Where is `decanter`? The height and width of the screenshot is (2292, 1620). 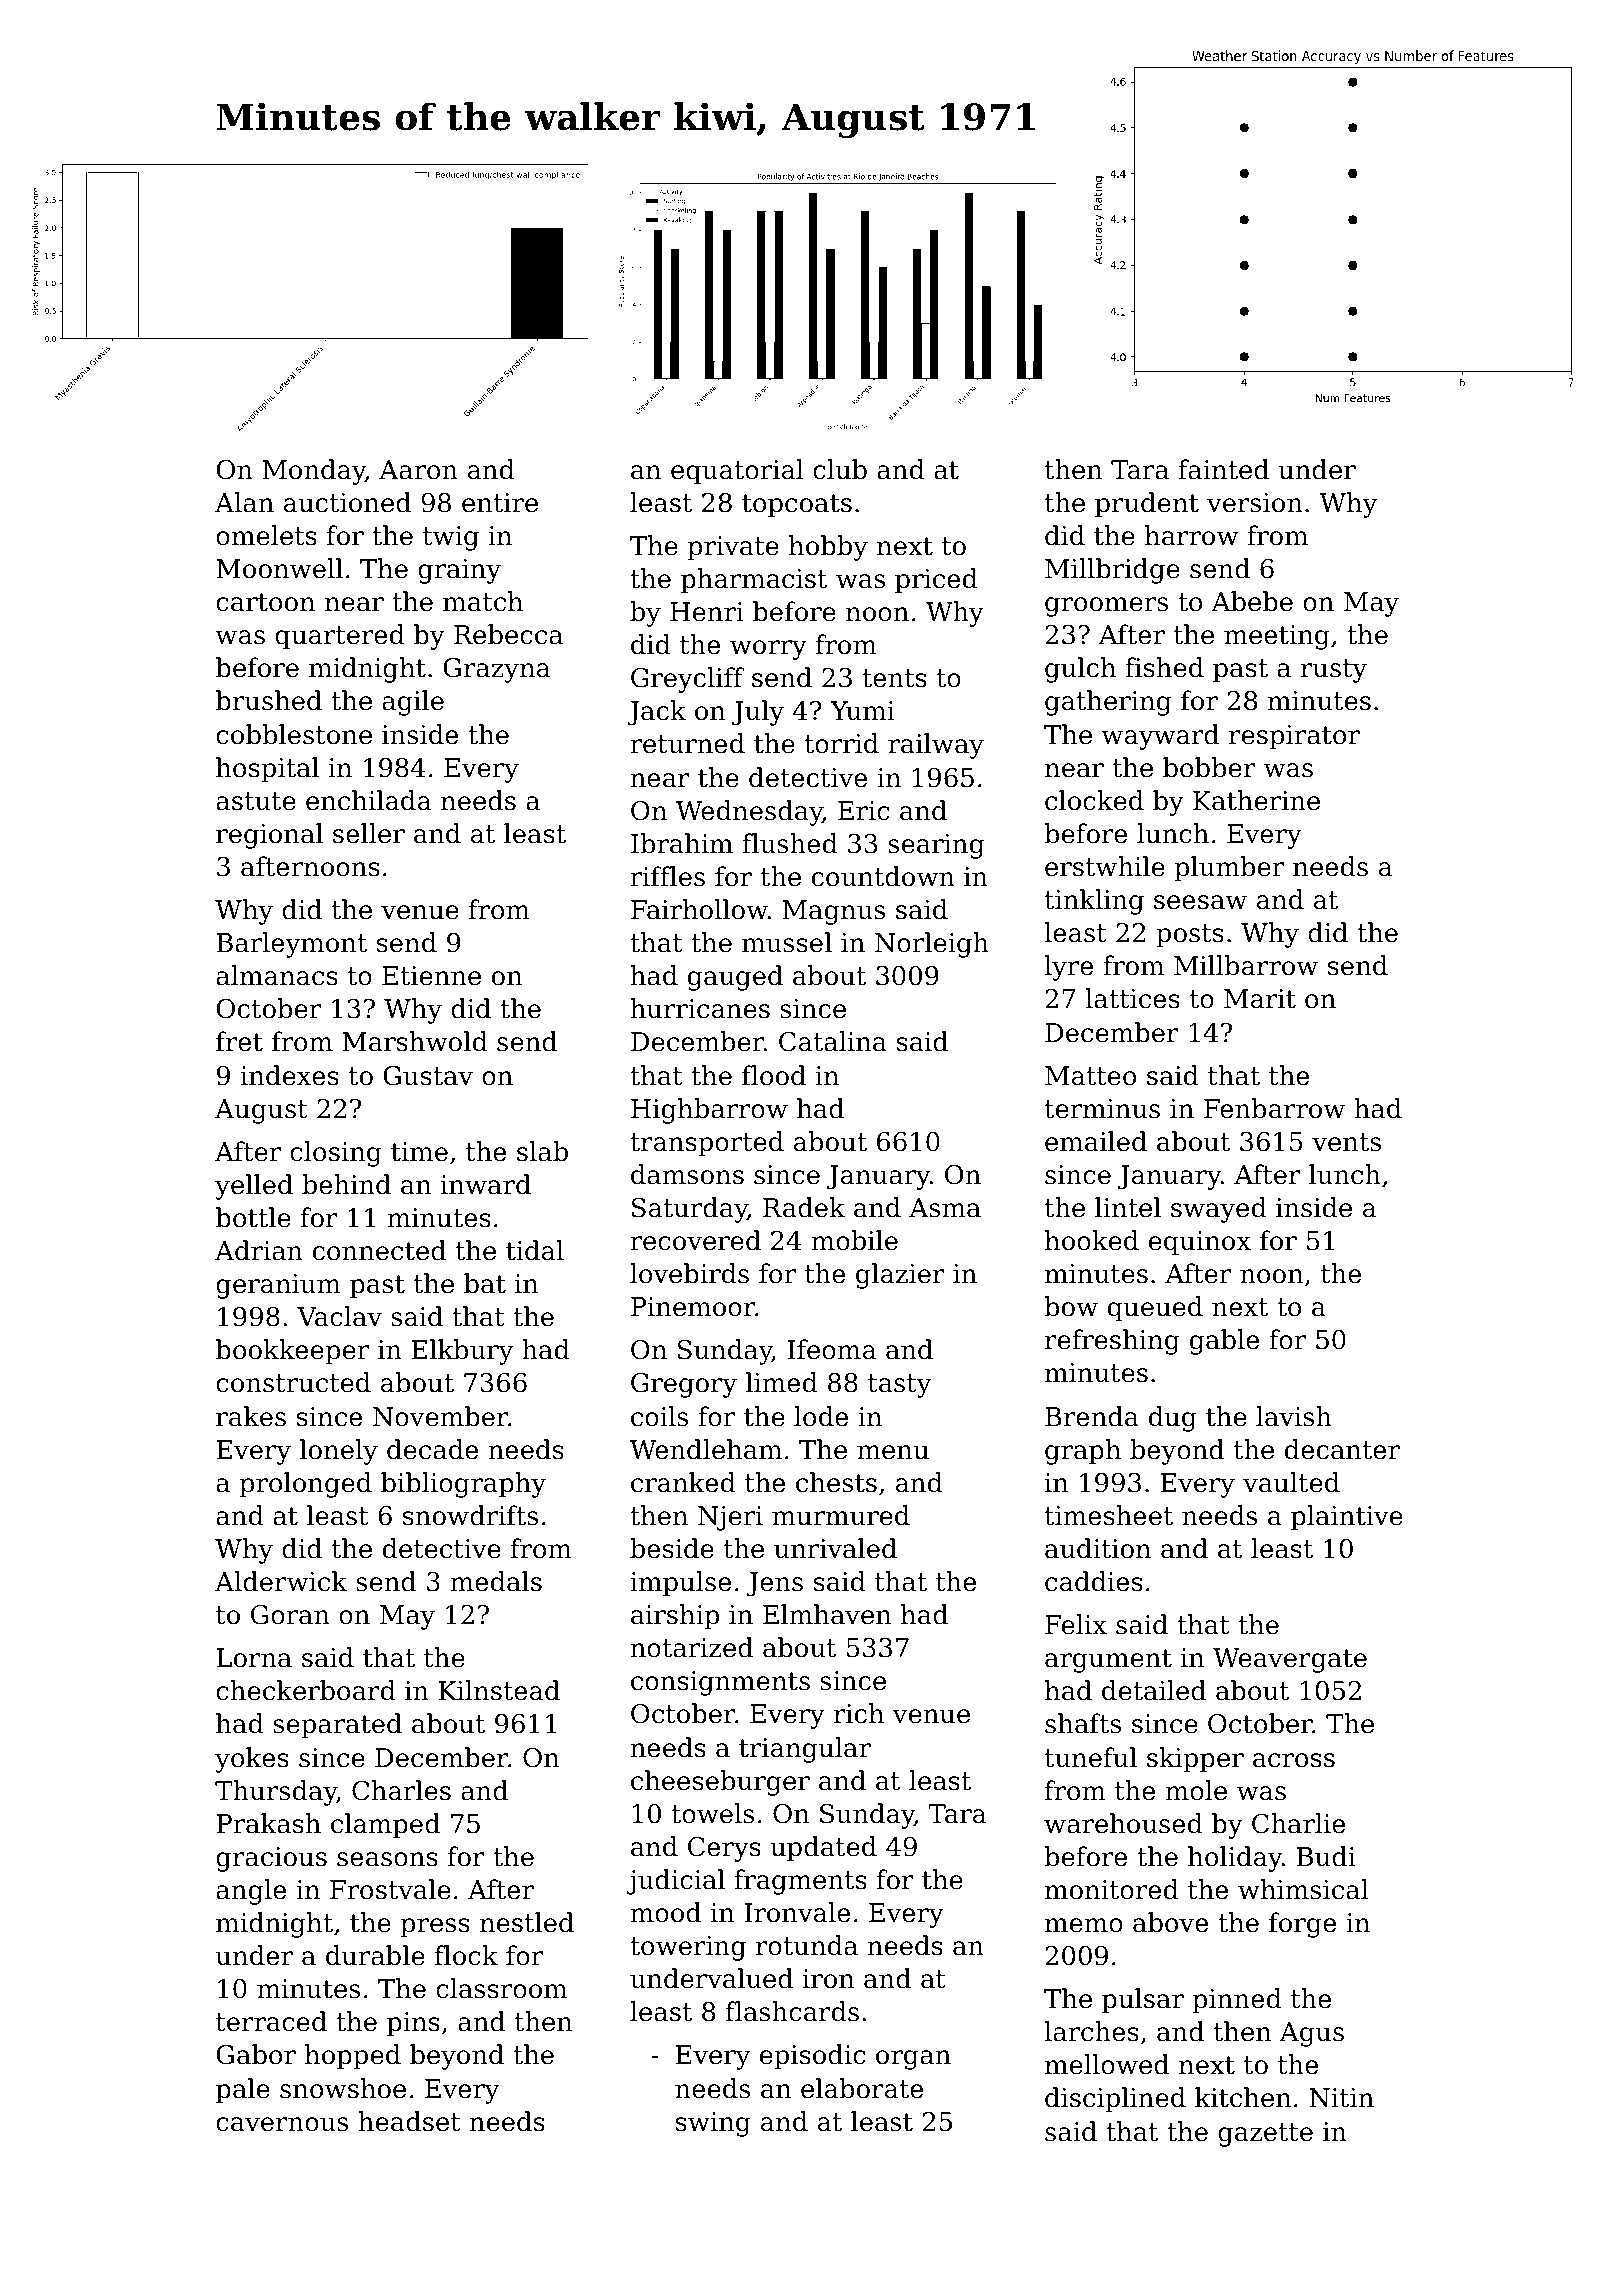
decanter is located at coordinates (1342, 1449).
